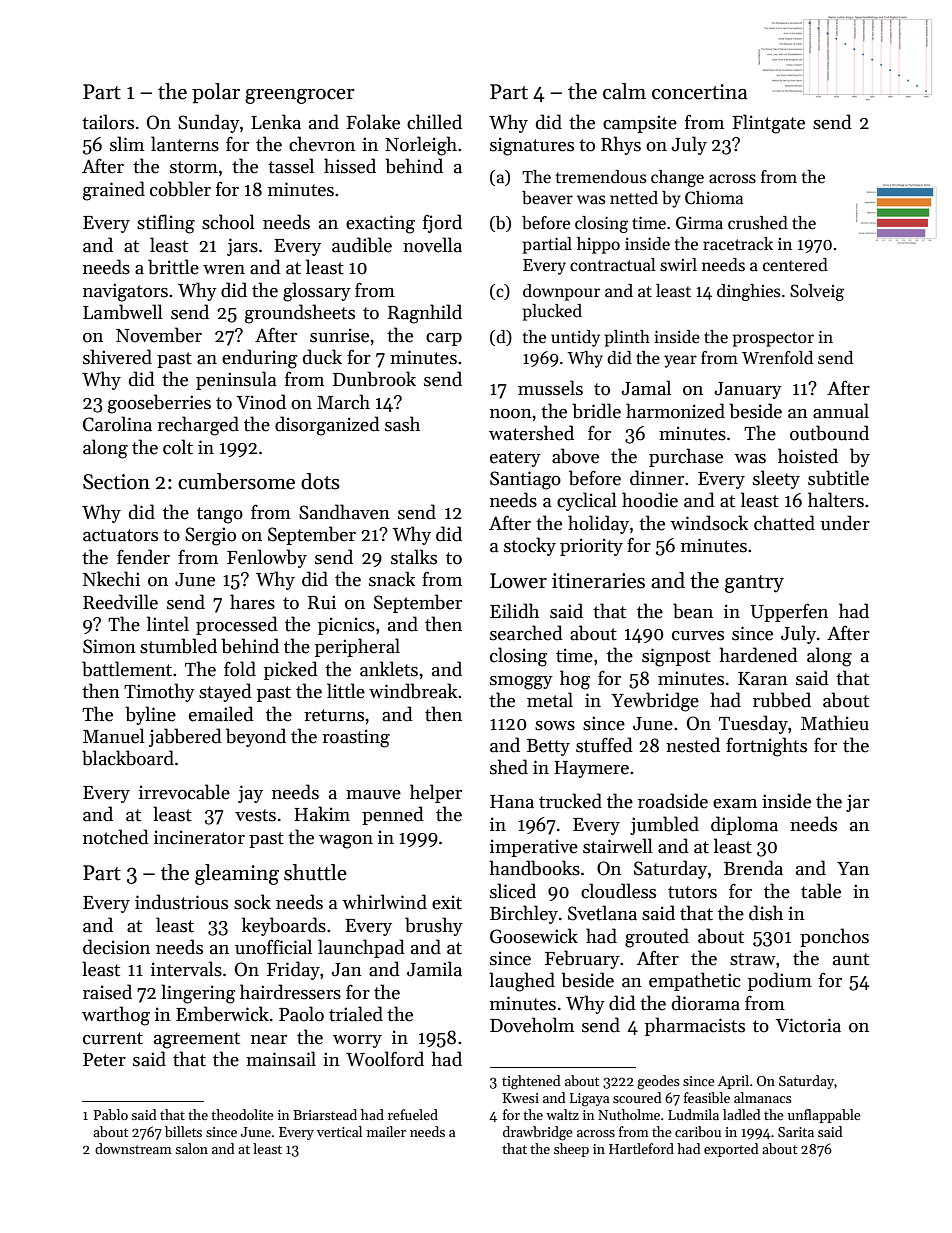  Describe the element at coordinates (548, 747) in the image. I see `Betty` at that location.
